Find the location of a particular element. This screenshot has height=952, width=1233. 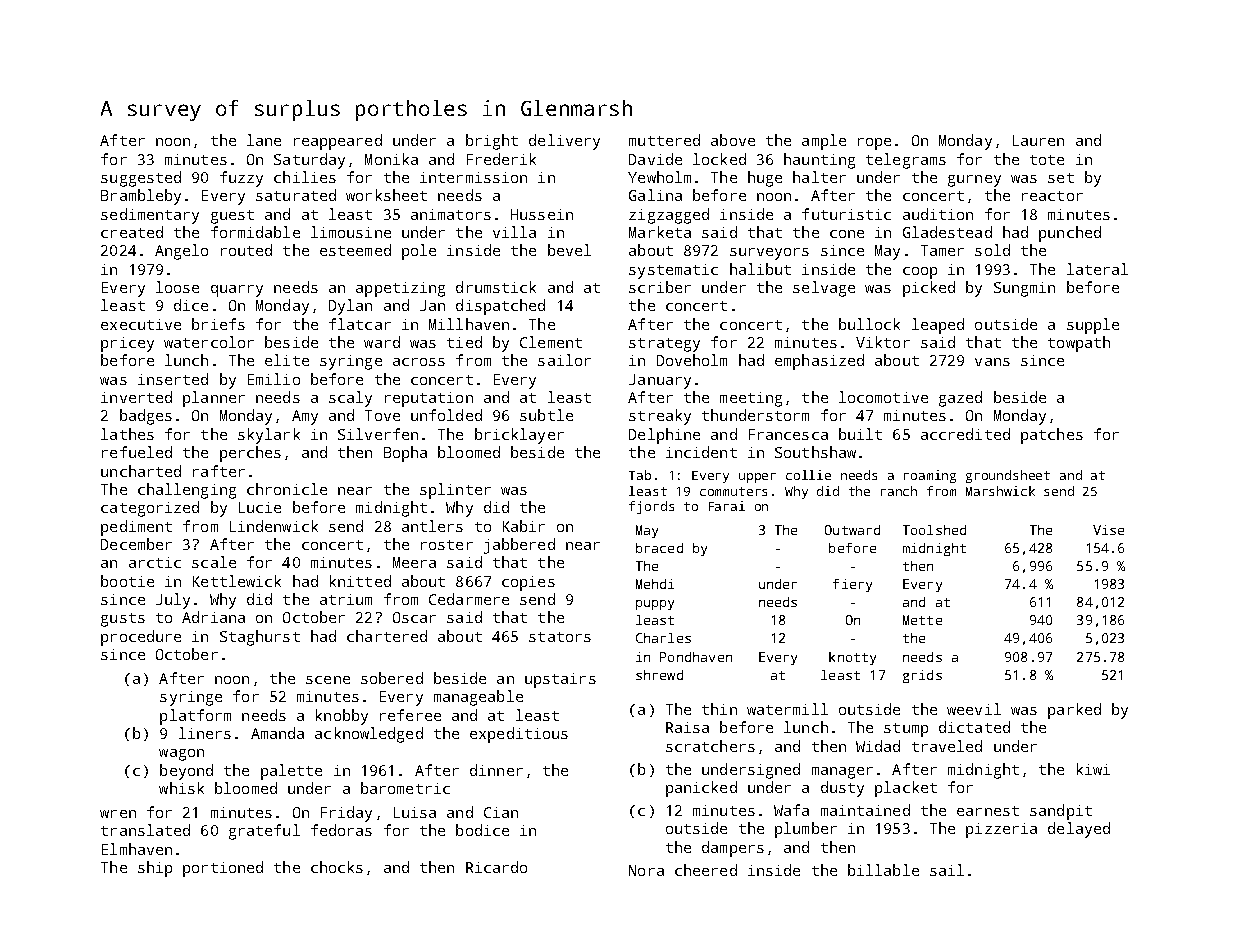

kiwi is located at coordinates (1093, 769).
